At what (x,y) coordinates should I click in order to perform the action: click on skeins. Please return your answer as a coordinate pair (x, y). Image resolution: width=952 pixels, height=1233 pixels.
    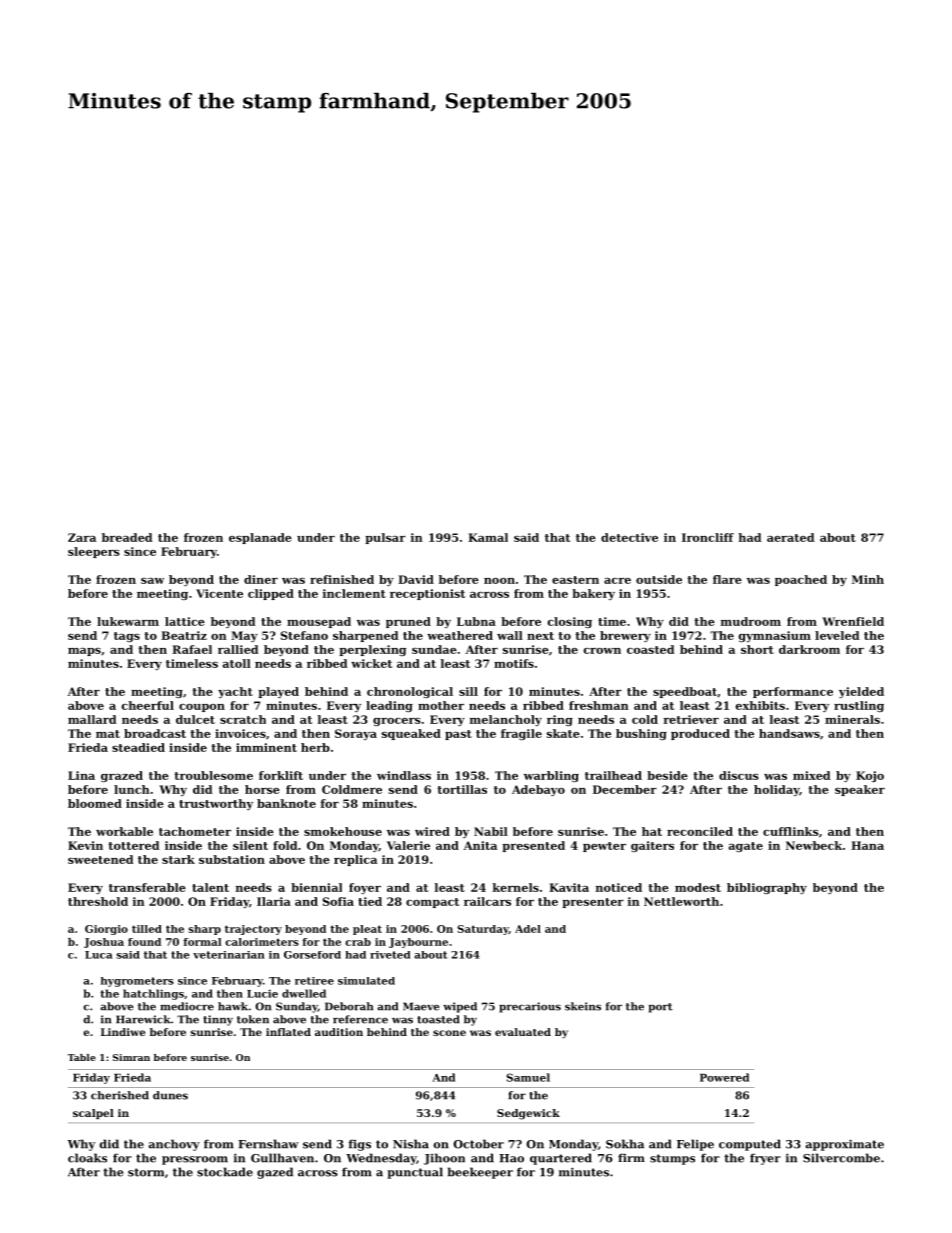
    Looking at the image, I should click on (583, 1006).
